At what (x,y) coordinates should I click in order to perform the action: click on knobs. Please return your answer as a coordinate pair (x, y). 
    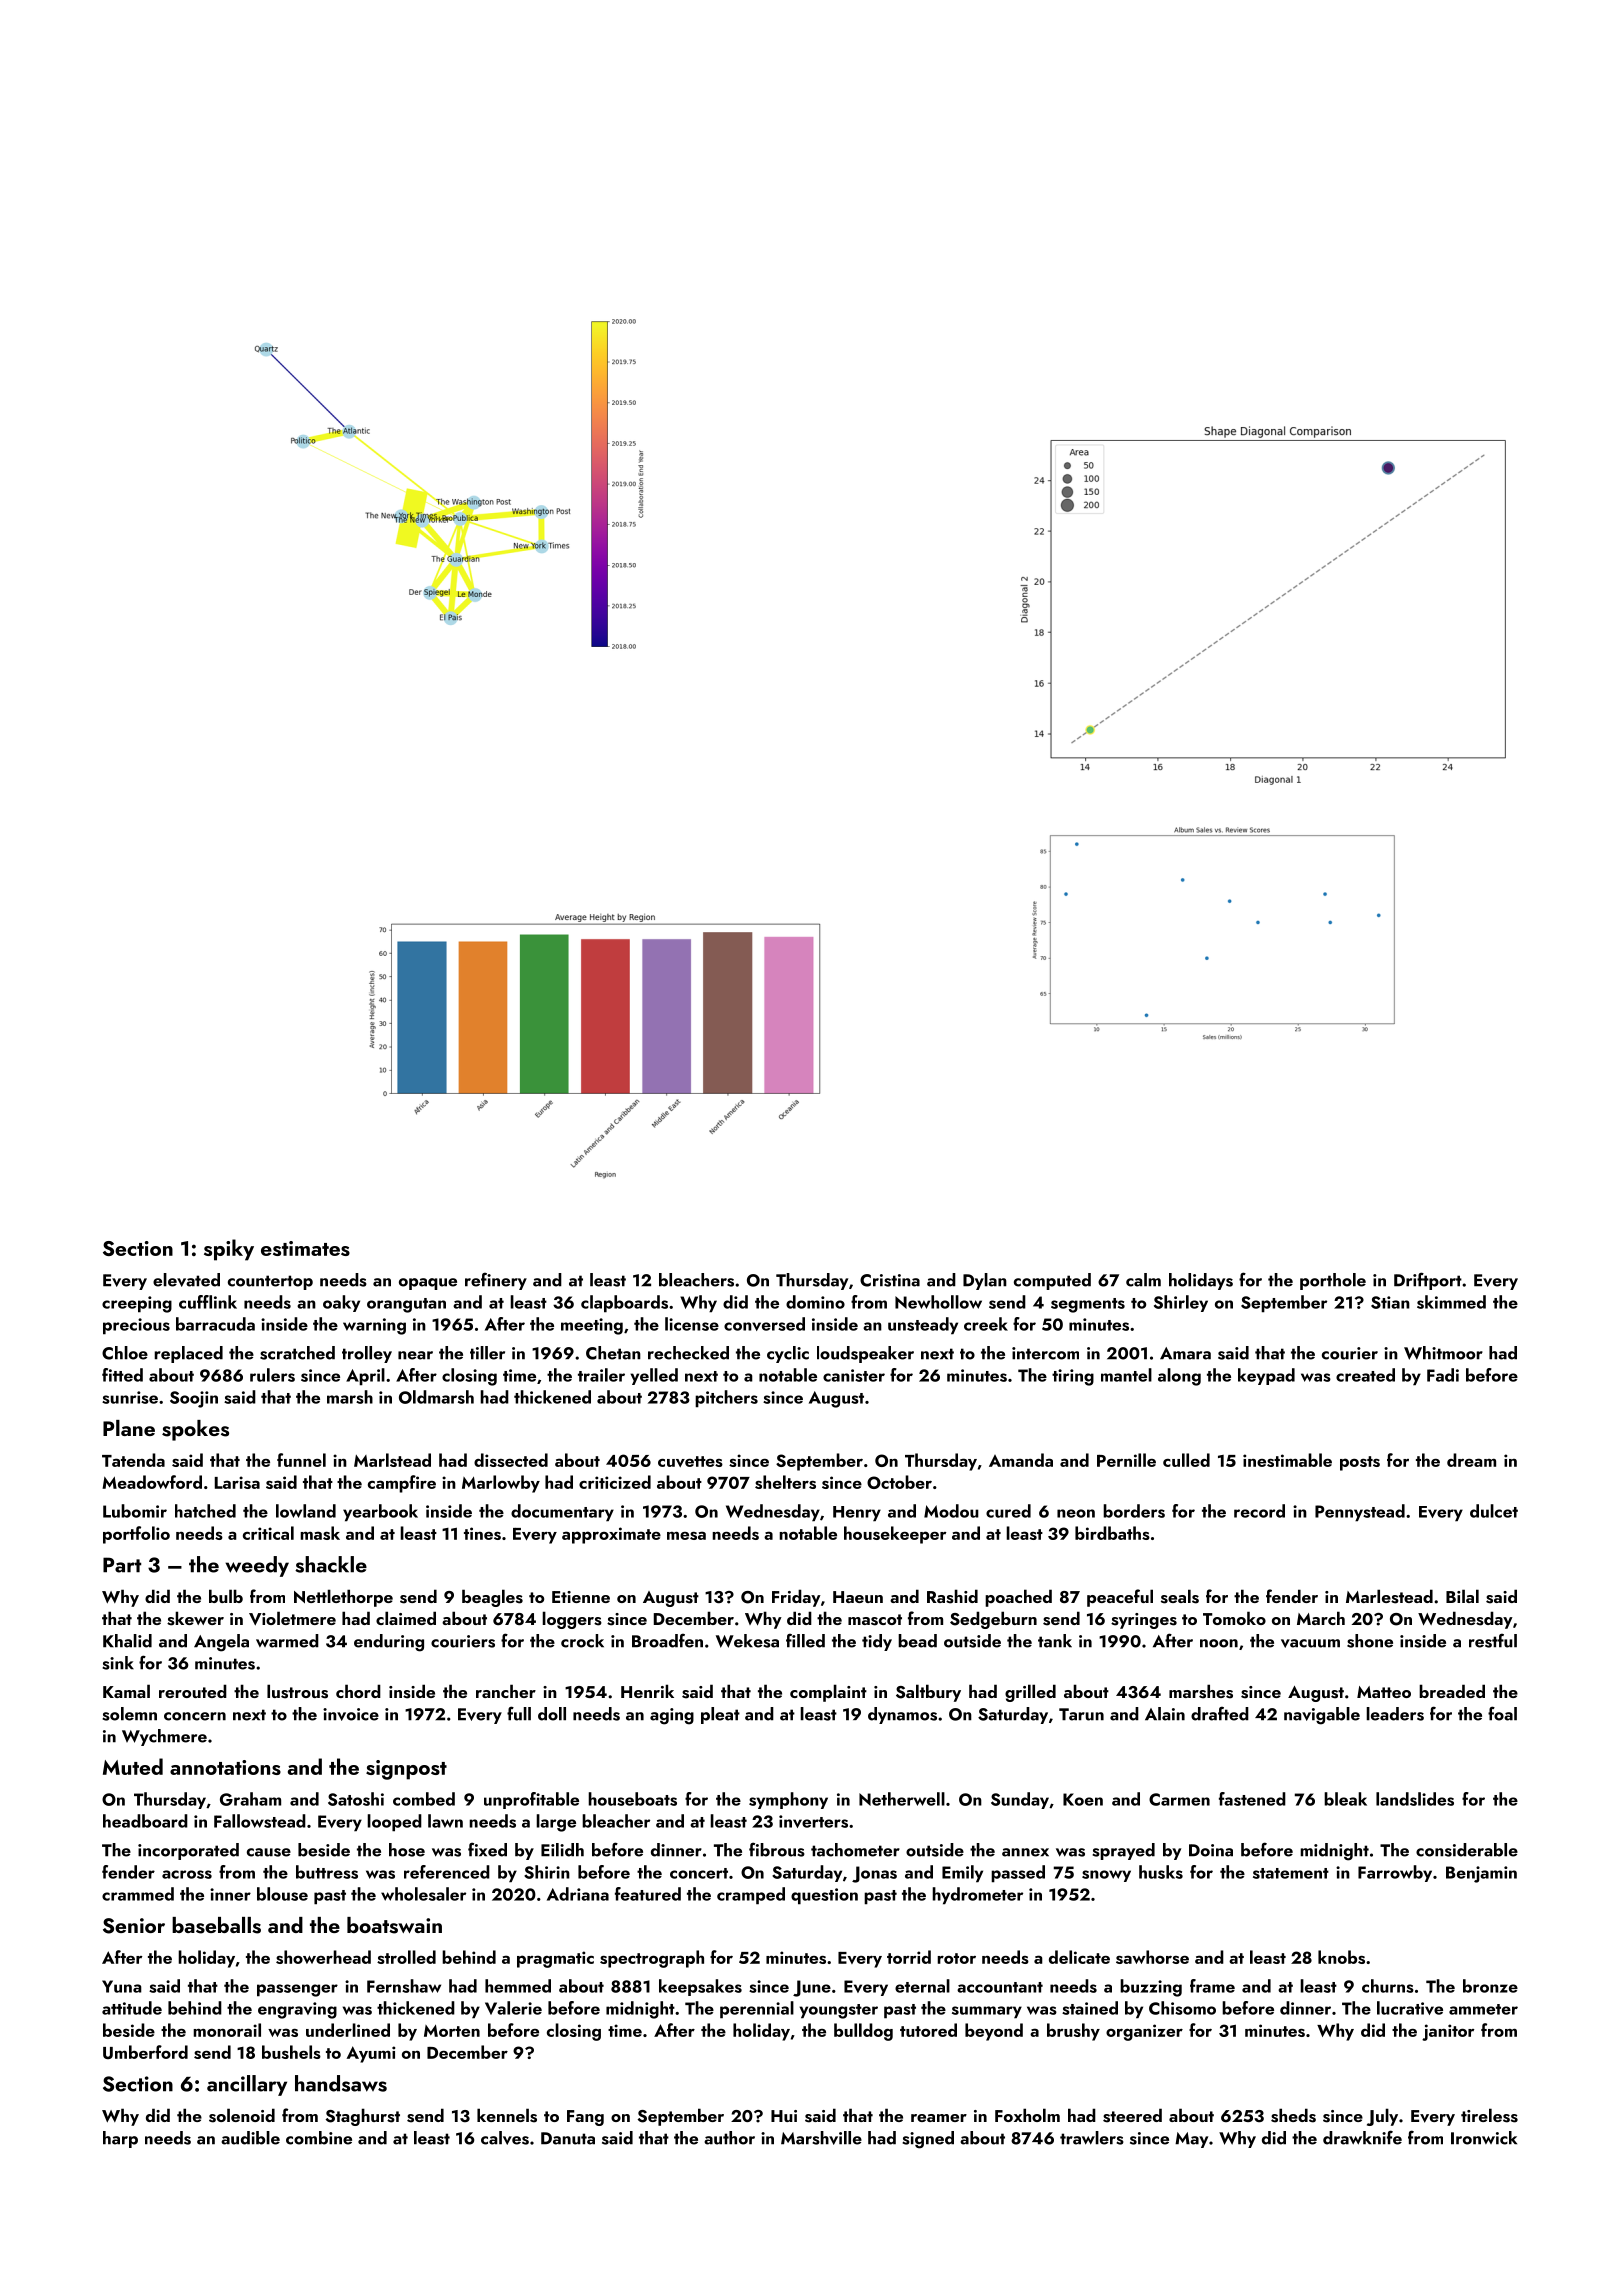
    Looking at the image, I should click on (1341, 1957).
